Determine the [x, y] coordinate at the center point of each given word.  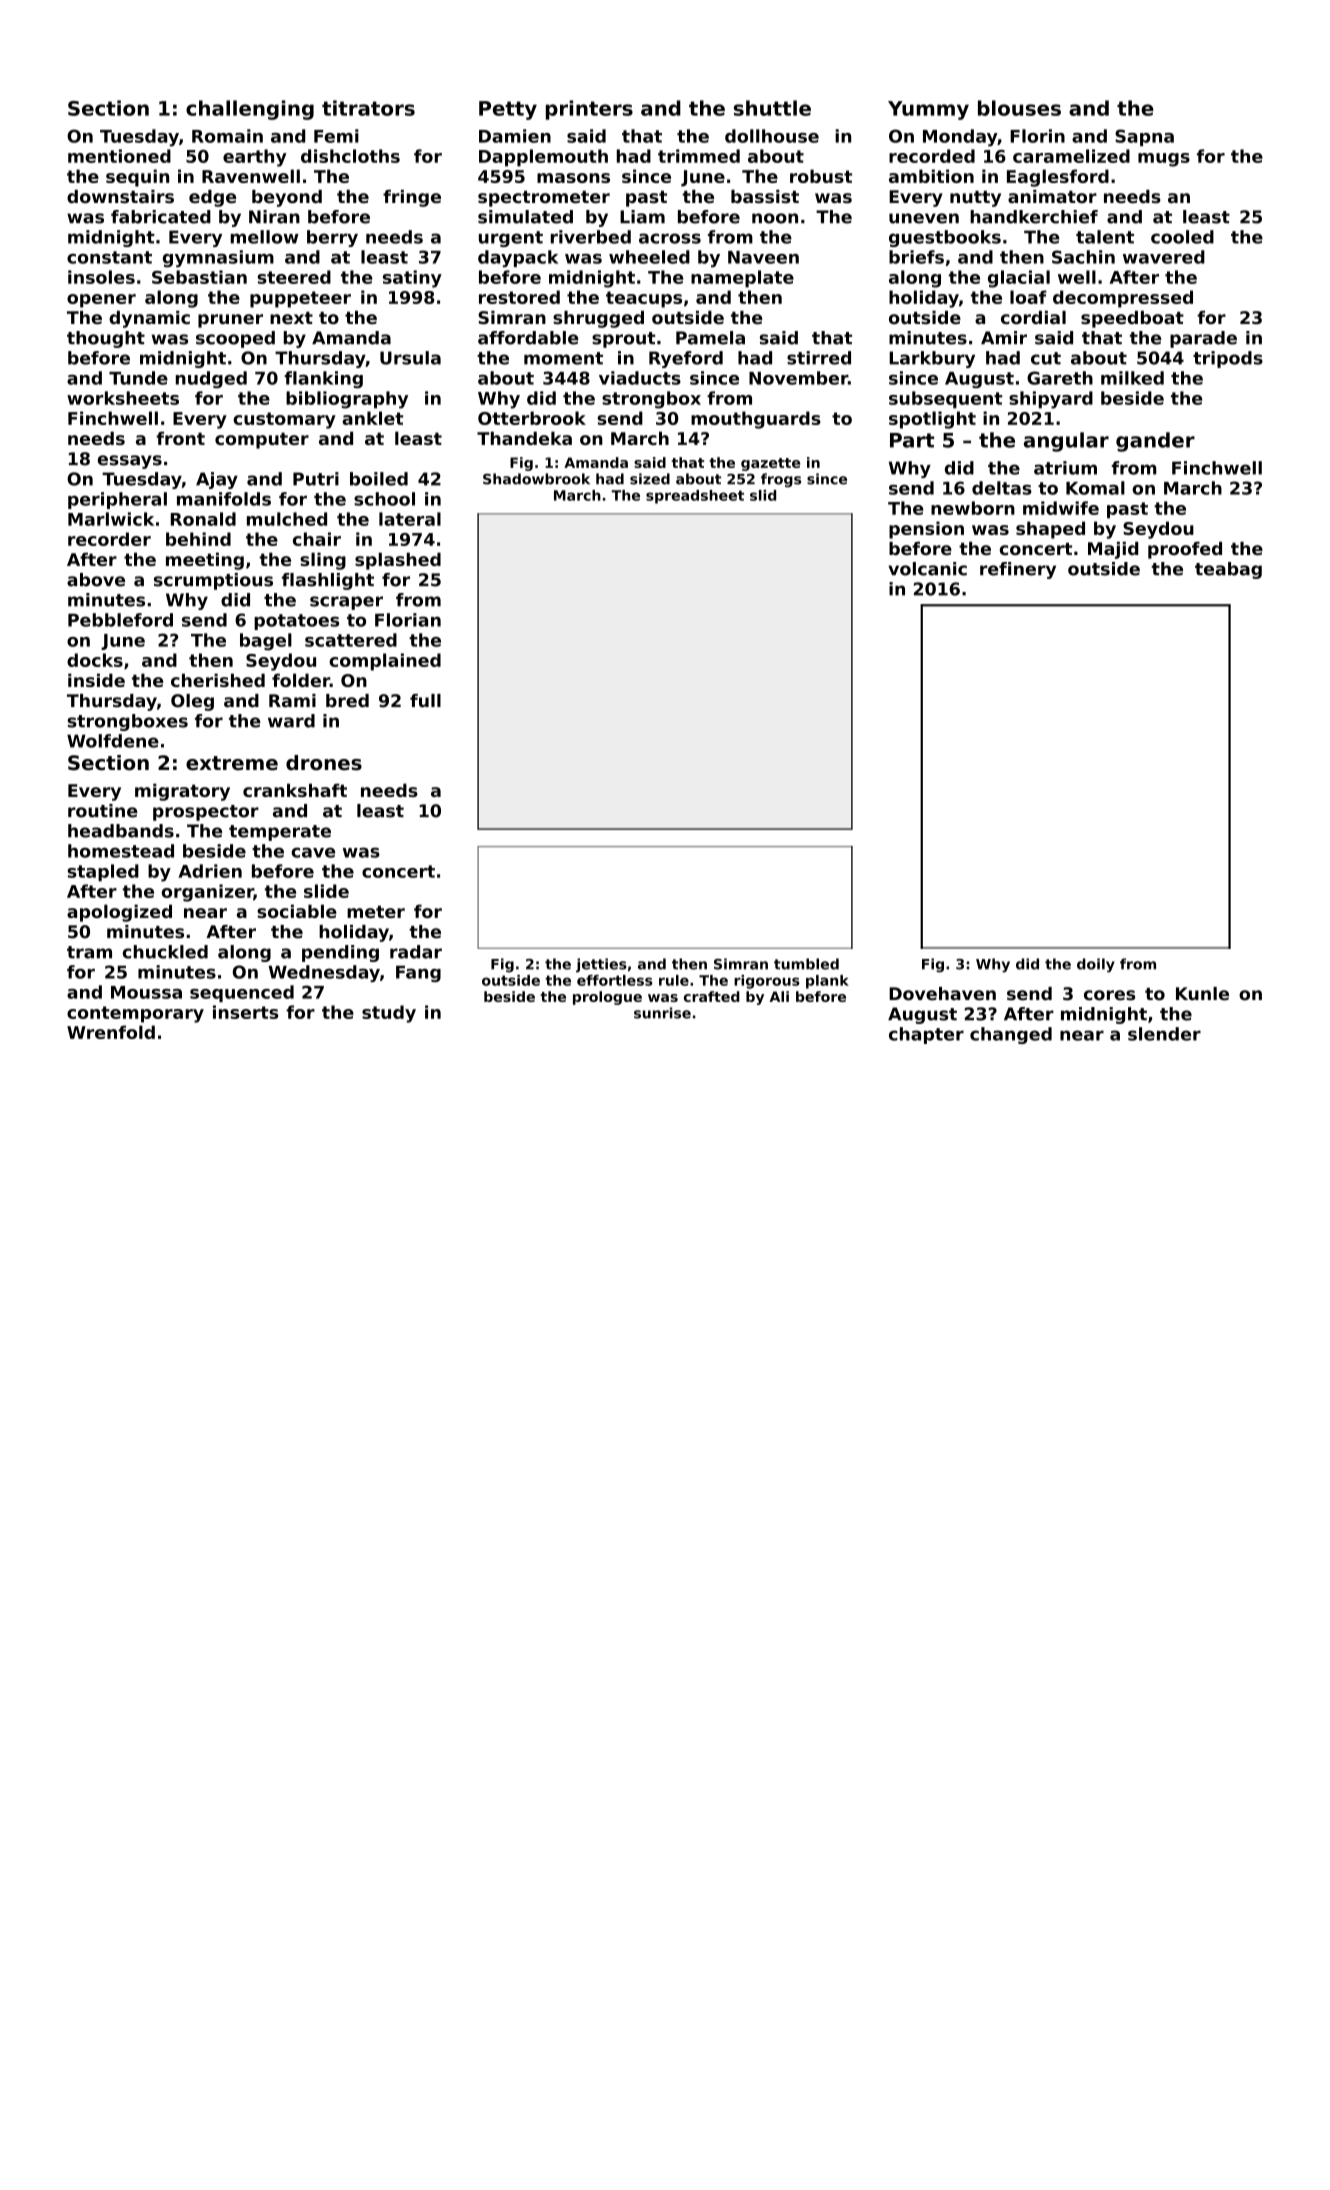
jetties [601, 965]
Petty [508, 110]
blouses [1019, 108]
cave [313, 852]
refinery [1018, 570]
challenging [250, 110]
